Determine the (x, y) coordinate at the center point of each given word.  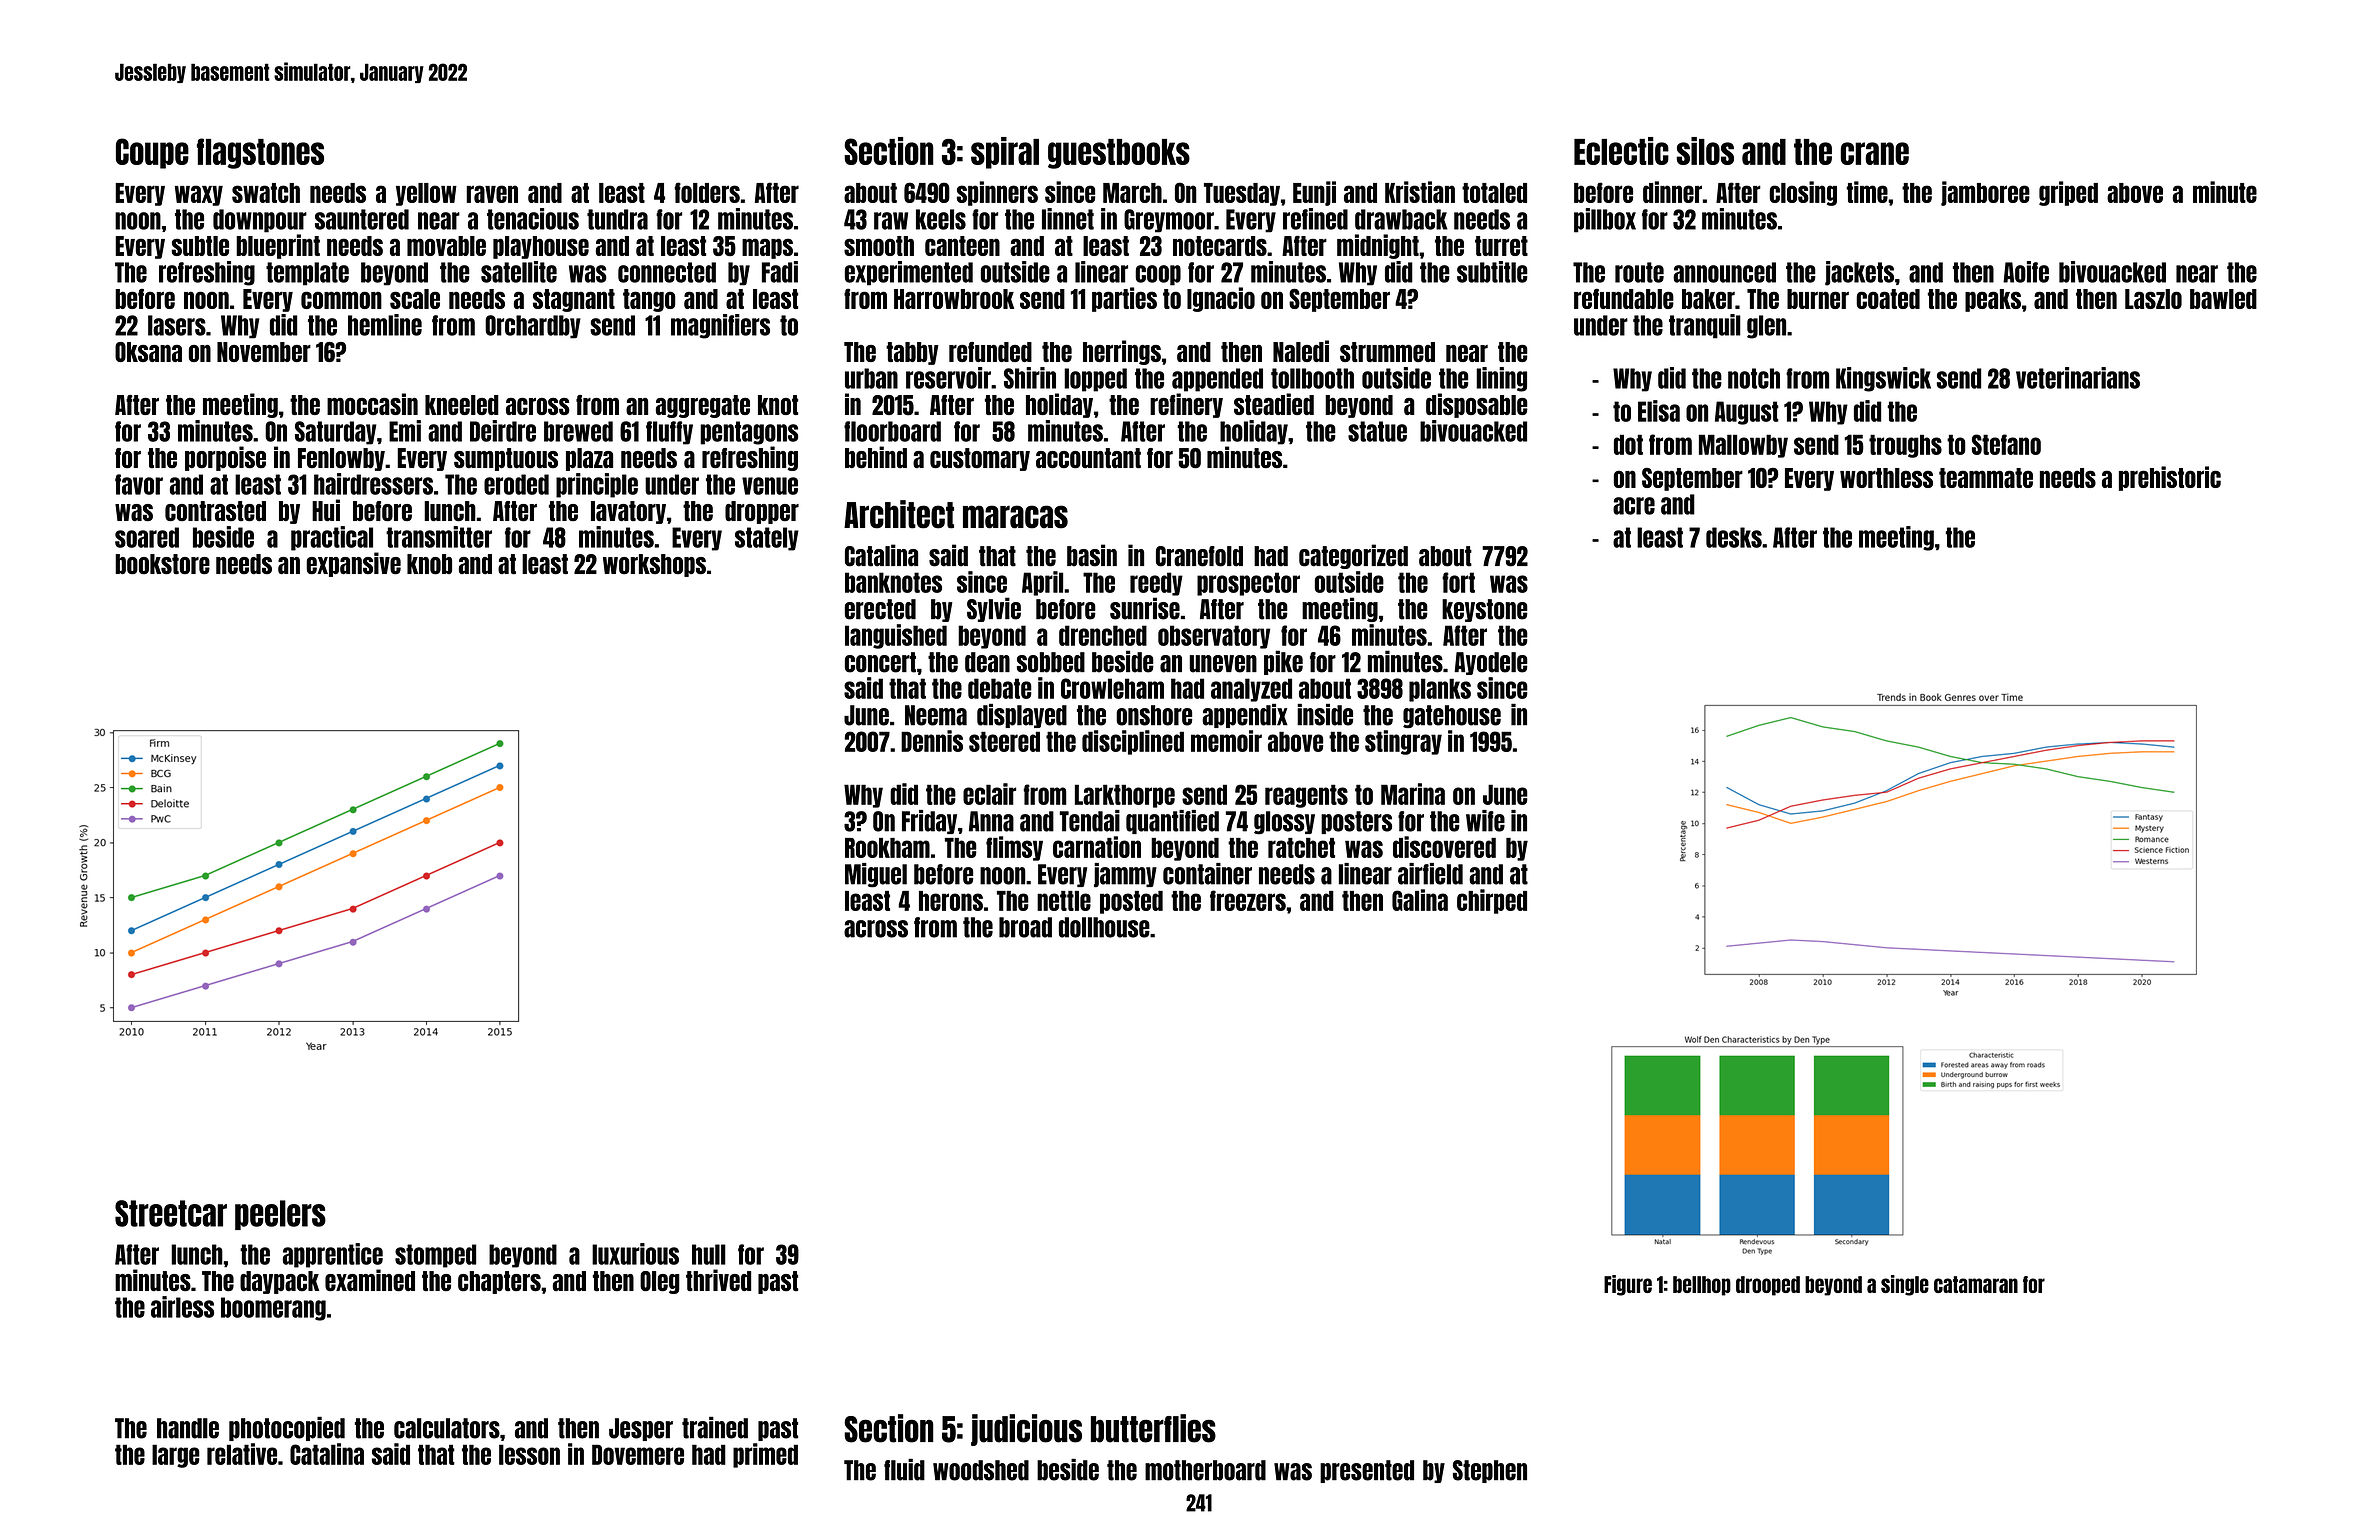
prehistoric (2170, 478)
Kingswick (1883, 379)
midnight (1378, 246)
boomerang (273, 1309)
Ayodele (1491, 663)
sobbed (1051, 662)
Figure (1628, 1285)
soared (147, 537)
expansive (353, 564)
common (341, 300)
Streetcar (171, 1213)
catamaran (1976, 1284)
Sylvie (994, 609)
